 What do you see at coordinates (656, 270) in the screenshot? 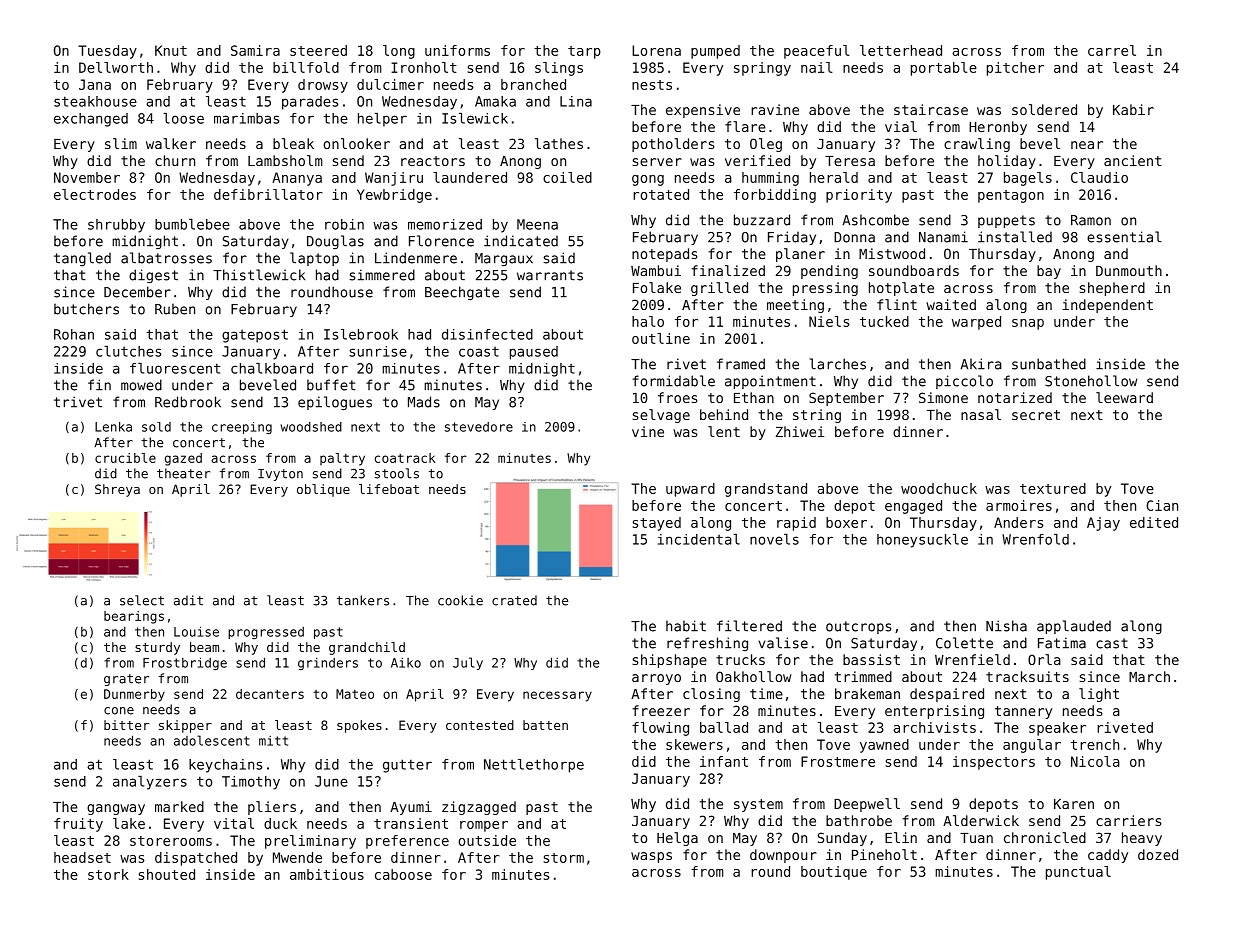
I see `Wambui` at bounding box center [656, 270].
